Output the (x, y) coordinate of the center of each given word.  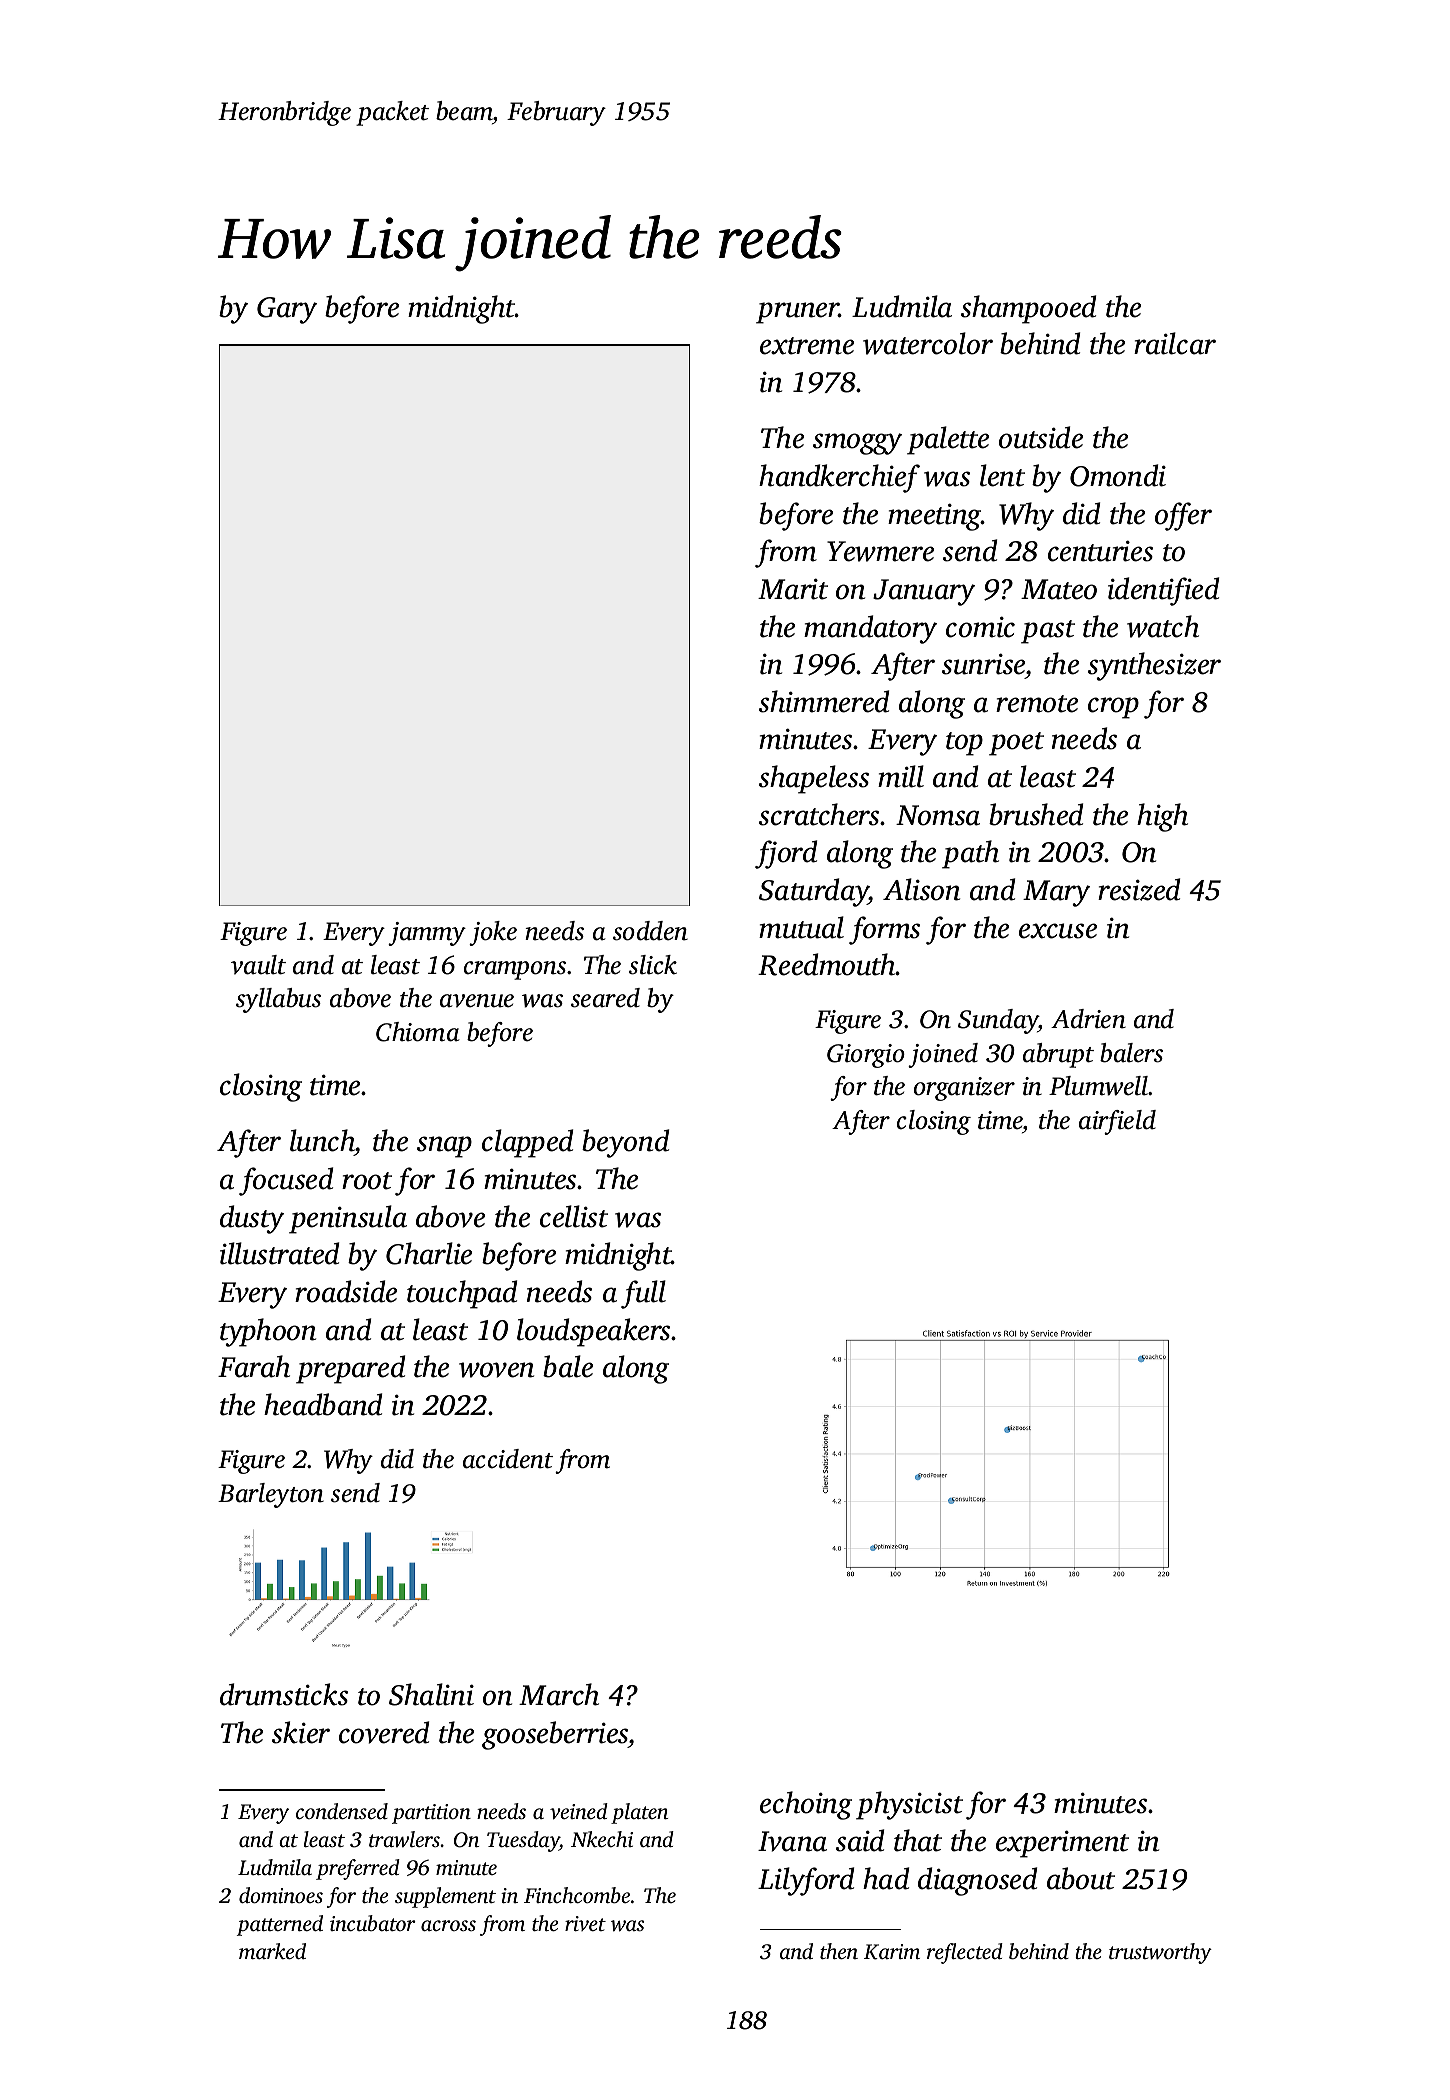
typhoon (268, 1332)
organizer (964, 1089)
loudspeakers (594, 1332)
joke (493, 933)
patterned (280, 1925)
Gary (287, 310)
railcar (1175, 343)
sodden (650, 931)
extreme (807, 346)
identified (1163, 591)
